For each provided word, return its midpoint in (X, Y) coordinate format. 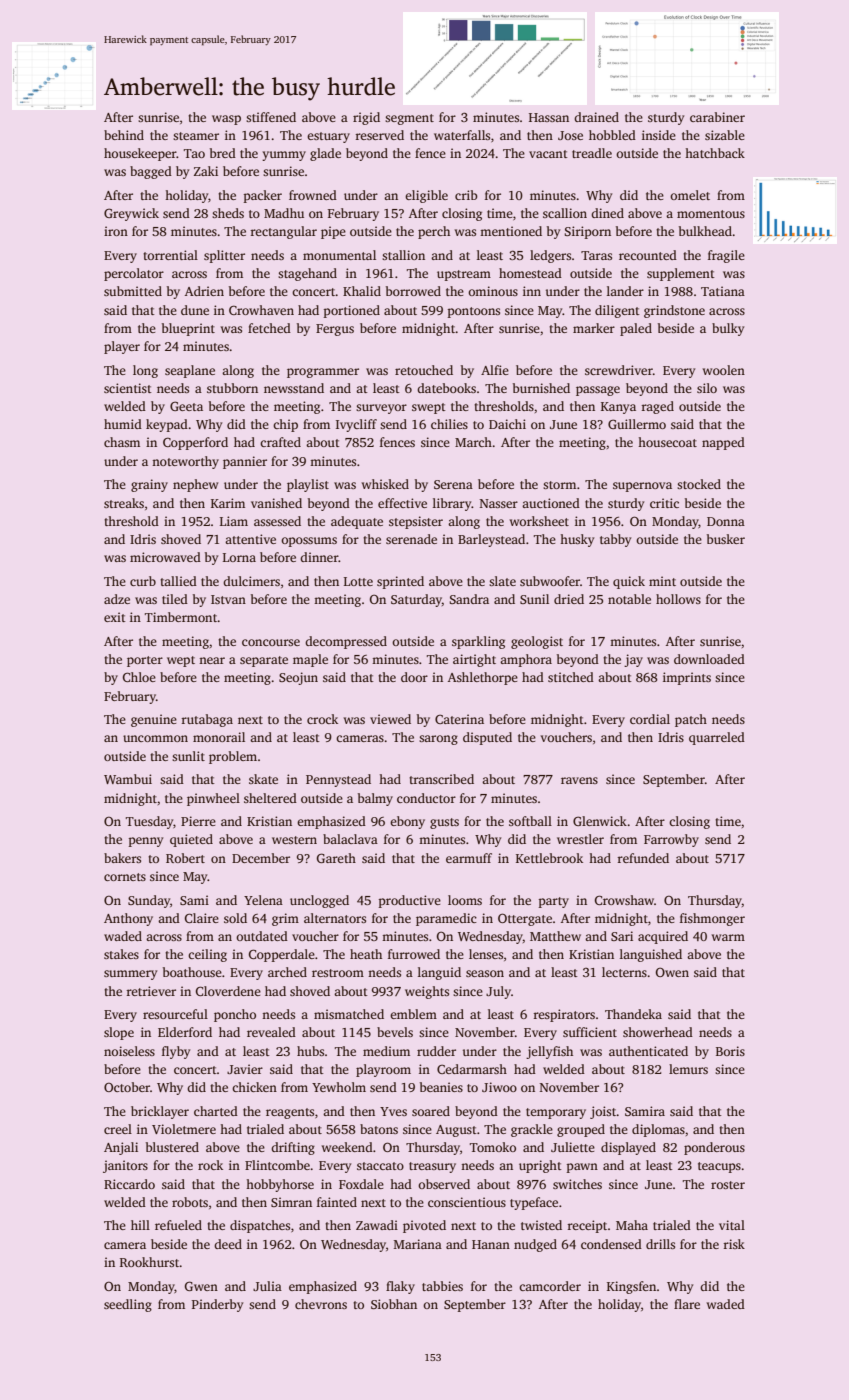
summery (130, 975)
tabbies (442, 1286)
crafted (280, 442)
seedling (128, 1305)
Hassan (549, 117)
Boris (730, 1051)
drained (596, 117)
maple (310, 660)
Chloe (139, 677)
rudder (436, 1051)
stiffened (271, 117)
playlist (308, 485)
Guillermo (637, 424)
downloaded (709, 659)
